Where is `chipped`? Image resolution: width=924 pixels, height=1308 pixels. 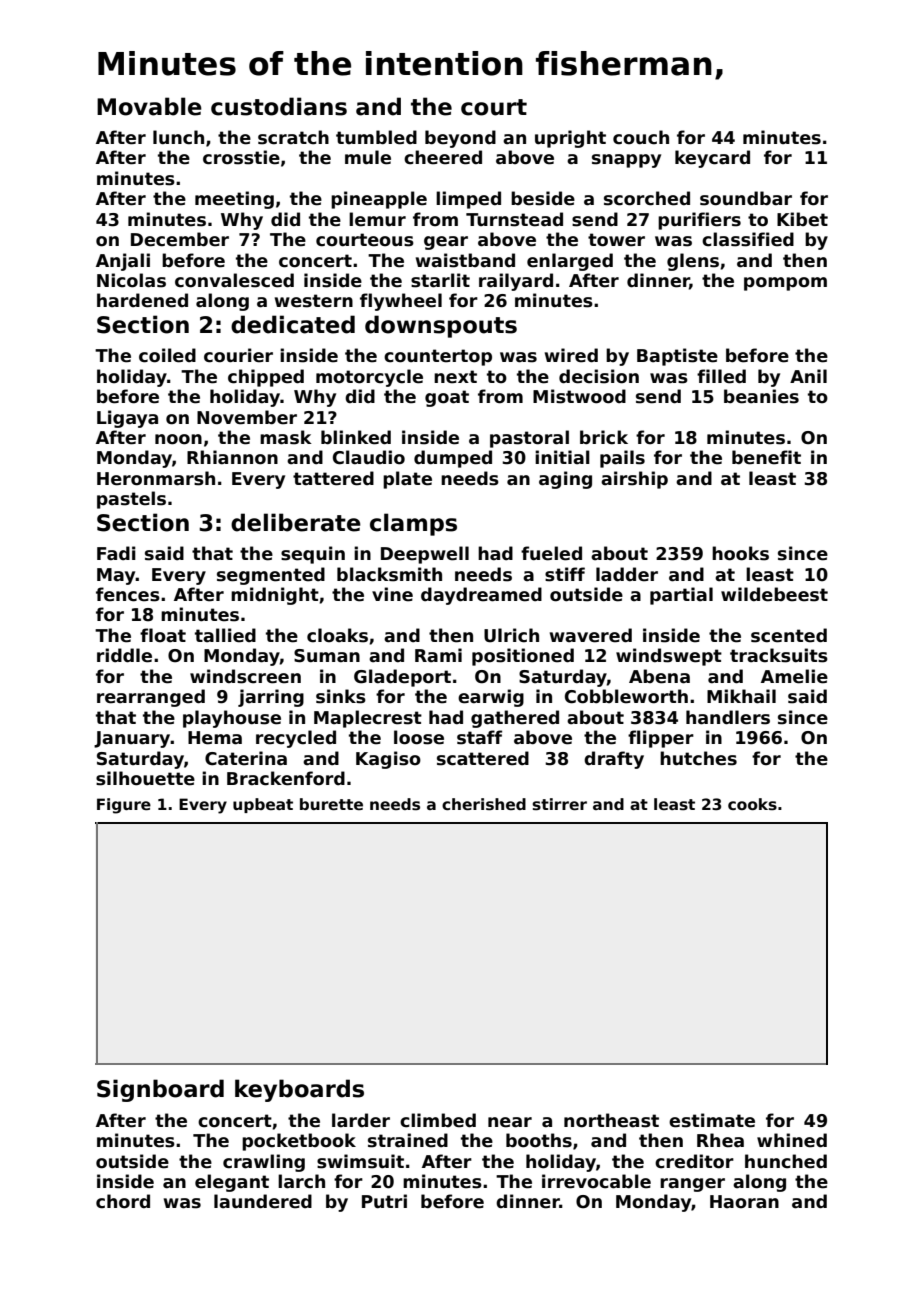
chipped is located at coordinates (266, 378).
